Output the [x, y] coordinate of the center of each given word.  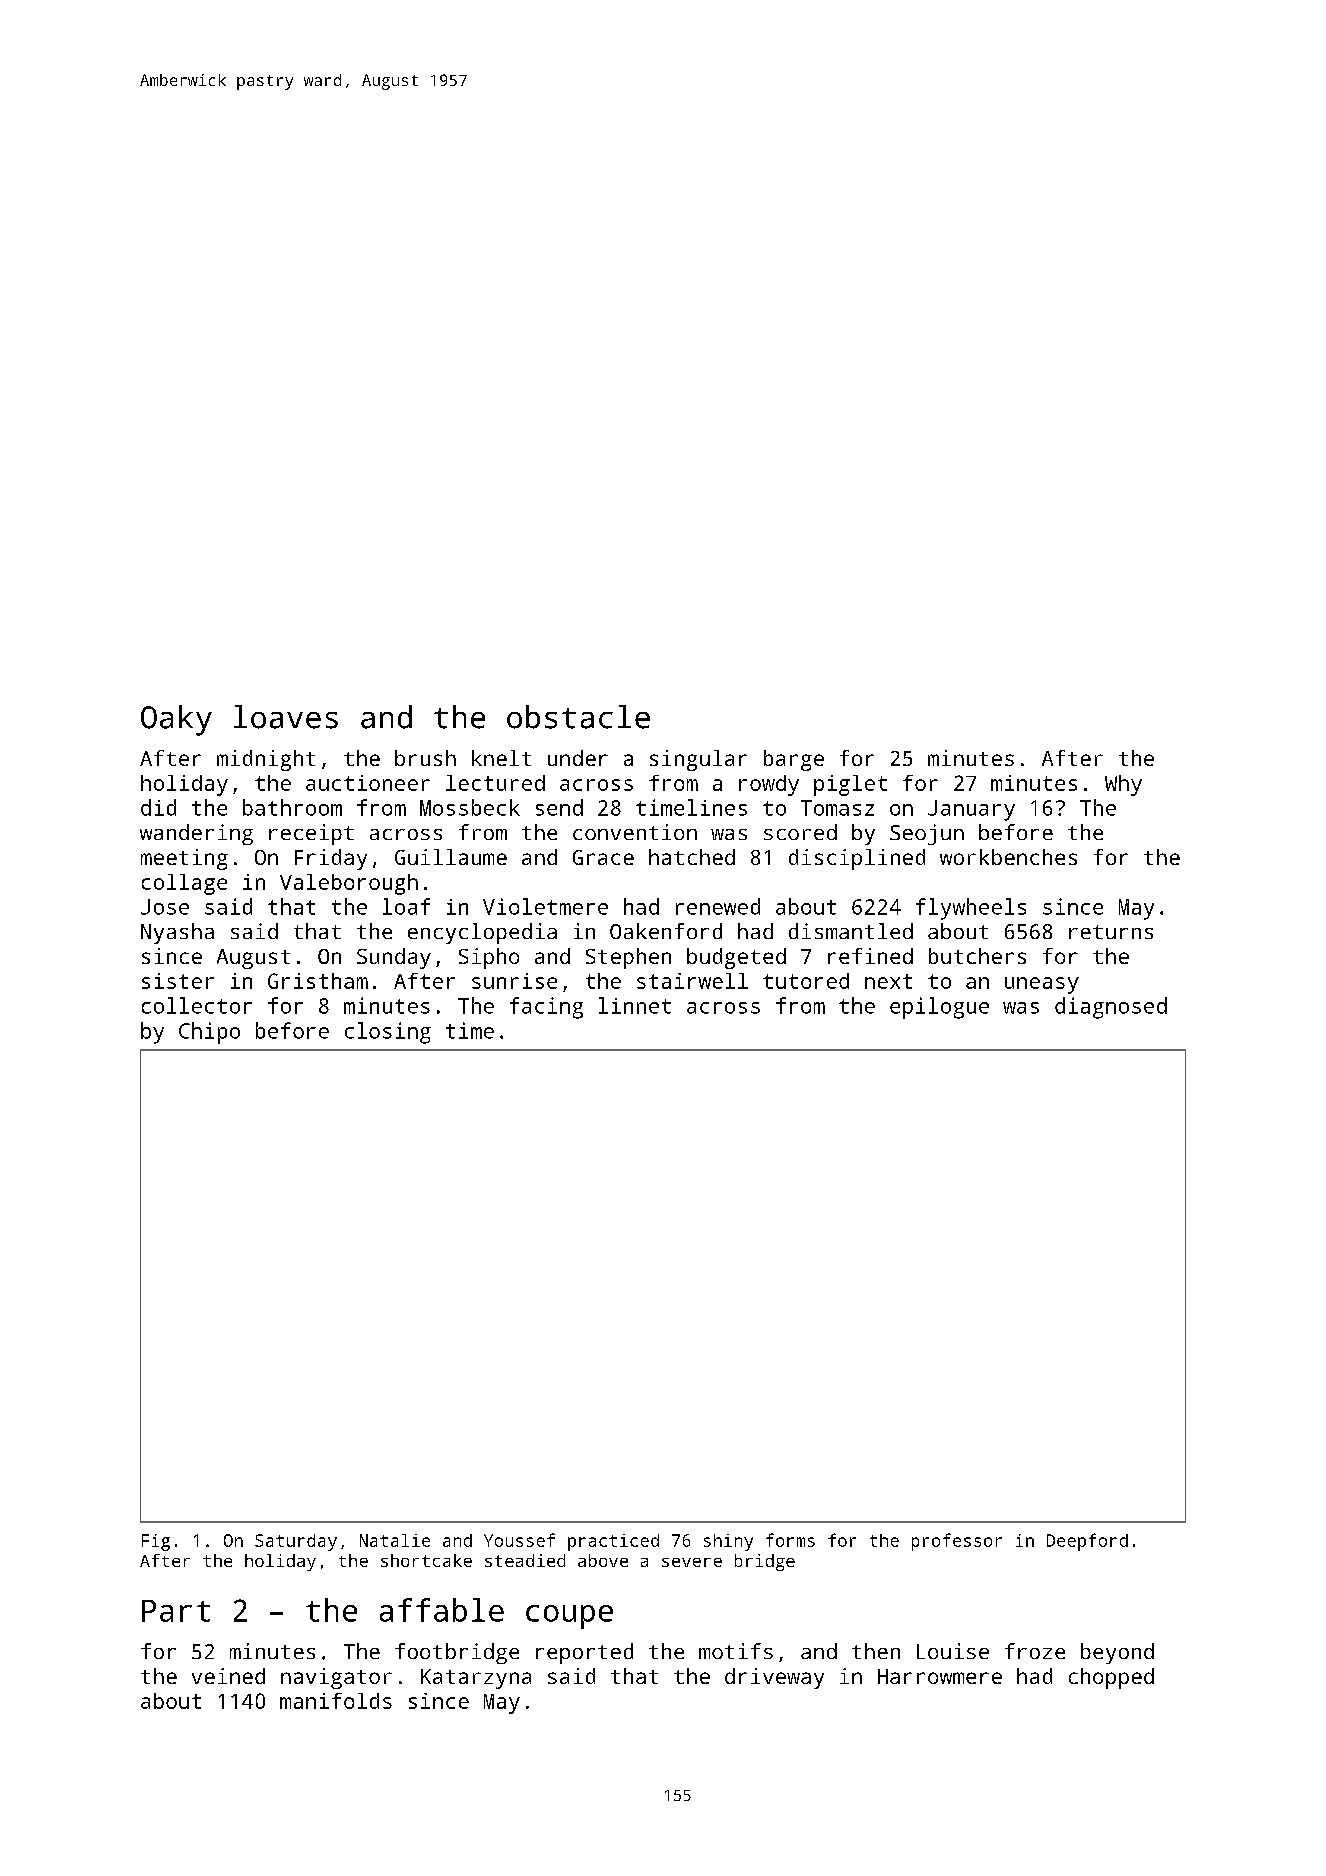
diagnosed [1111, 1008]
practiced [613, 1542]
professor [957, 1542]
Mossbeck [470, 807]
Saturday [296, 1542]
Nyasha [177, 933]
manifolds [336, 1701]
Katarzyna [476, 1679]
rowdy [769, 785]
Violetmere [545, 906]
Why [1123, 785]
